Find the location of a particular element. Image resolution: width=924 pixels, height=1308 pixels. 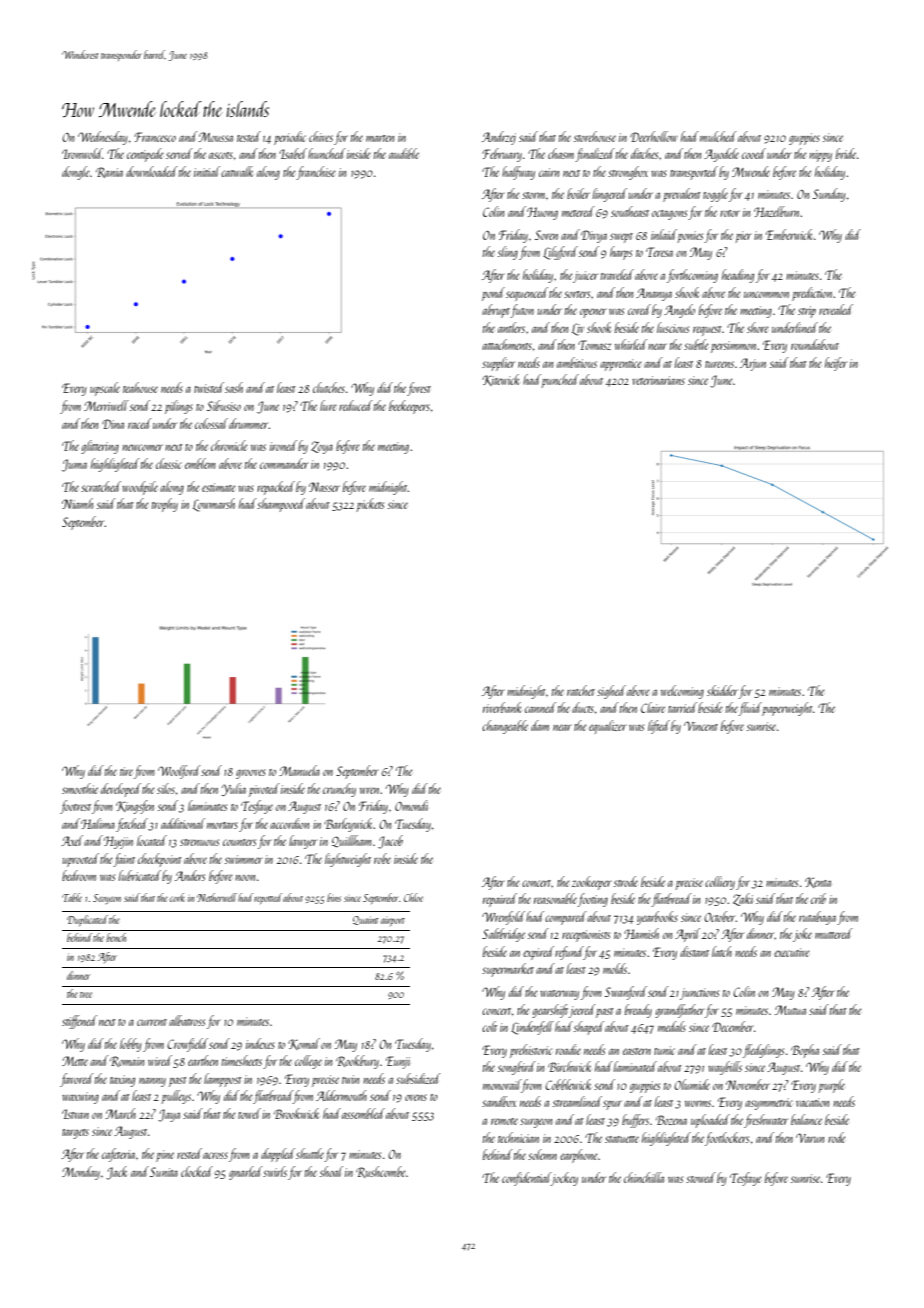

welcoming is located at coordinates (682, 692).
